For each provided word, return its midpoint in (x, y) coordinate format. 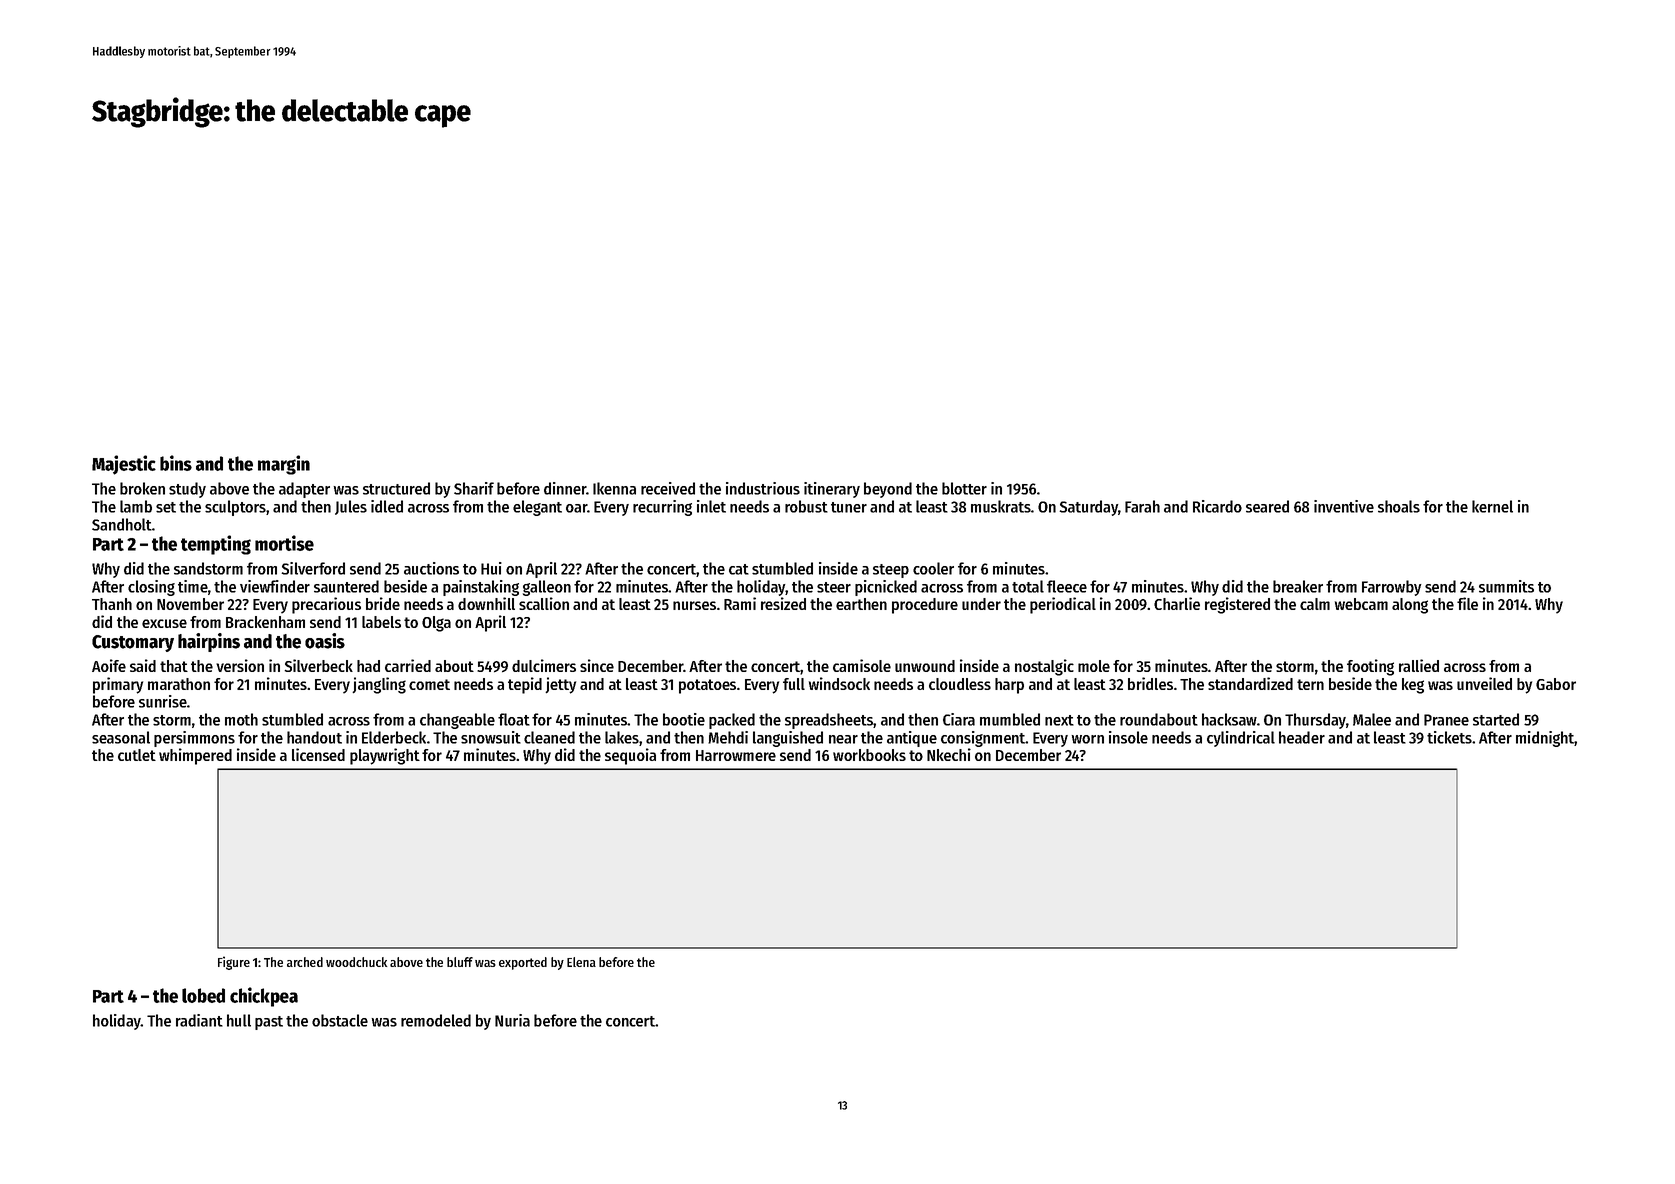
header (1302, 737)
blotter (964, 488)
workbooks (869, 755)
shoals (1399, 506)
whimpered (195, 756)
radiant (199, 1020)
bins (176, 463)
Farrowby (1391, 588)
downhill (486, 603)
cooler (933, 568)
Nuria (512, 1020)
